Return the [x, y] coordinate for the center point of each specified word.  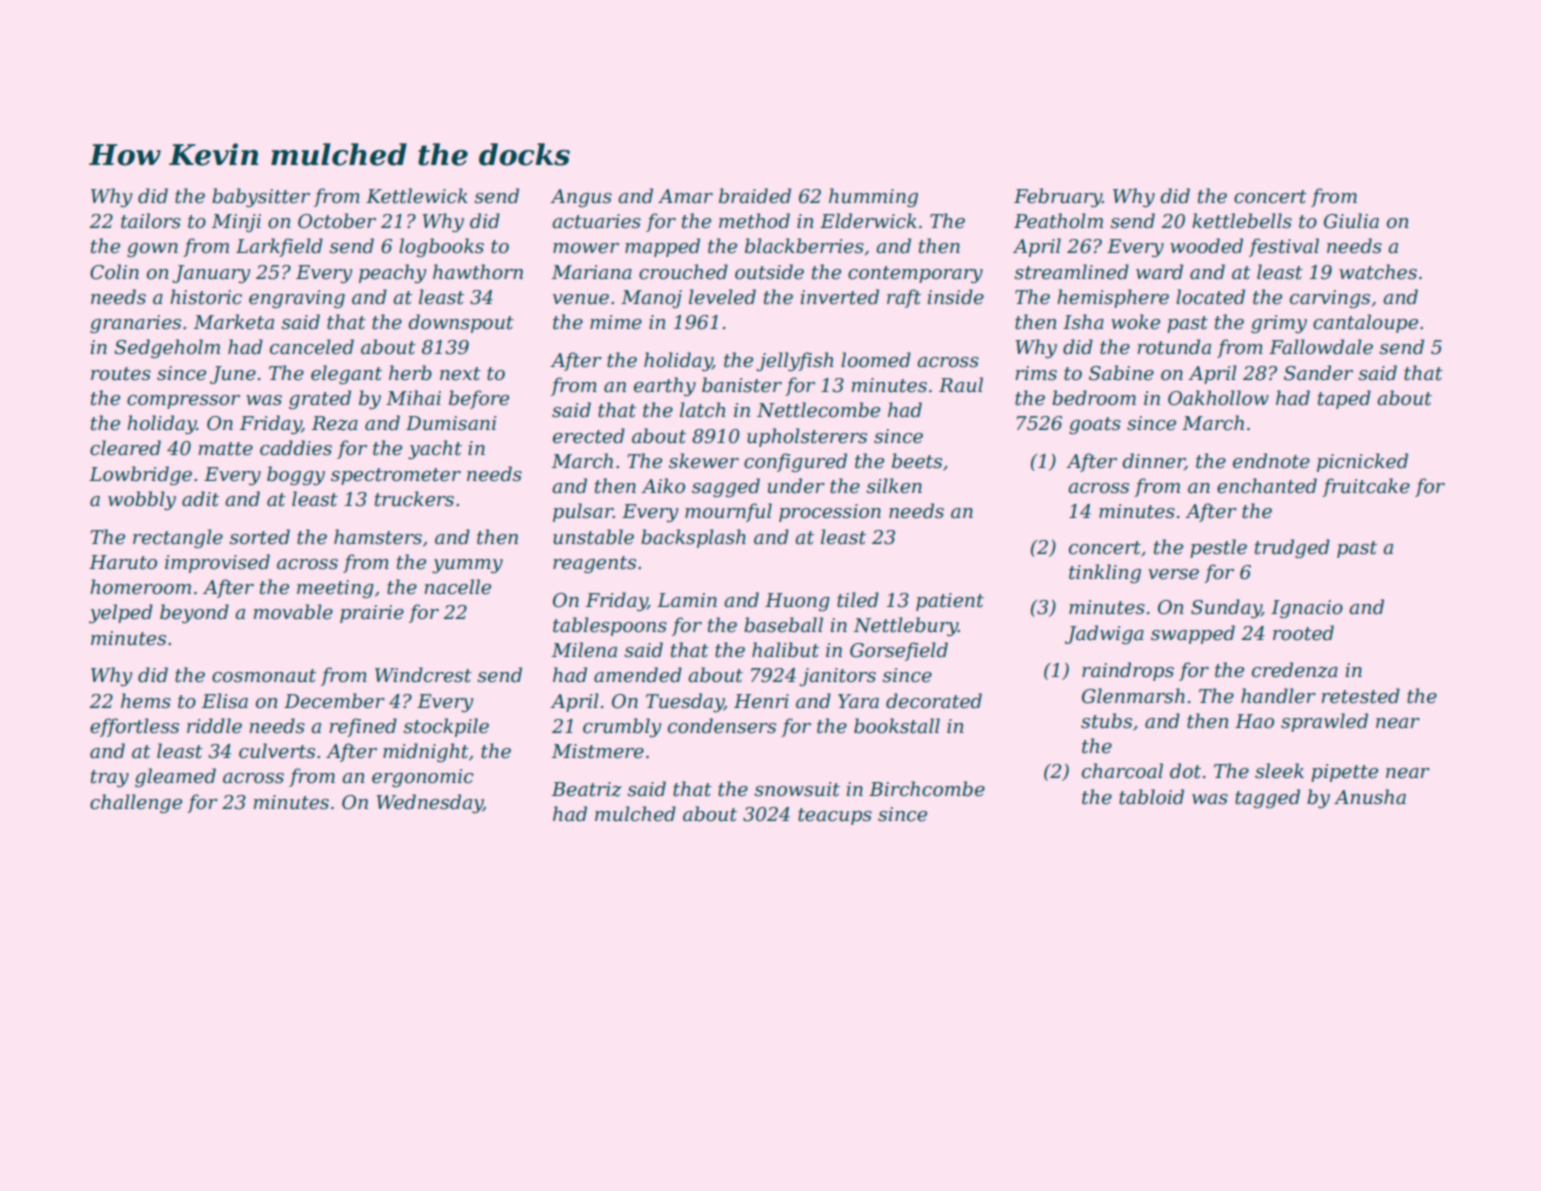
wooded [1206, 246]
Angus [581, 198]
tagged [1267, 798]
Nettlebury [906, 626]
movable [293, 612]
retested [1361, 696]
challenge [136, 803]
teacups [835, 816]
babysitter [261, 197]
